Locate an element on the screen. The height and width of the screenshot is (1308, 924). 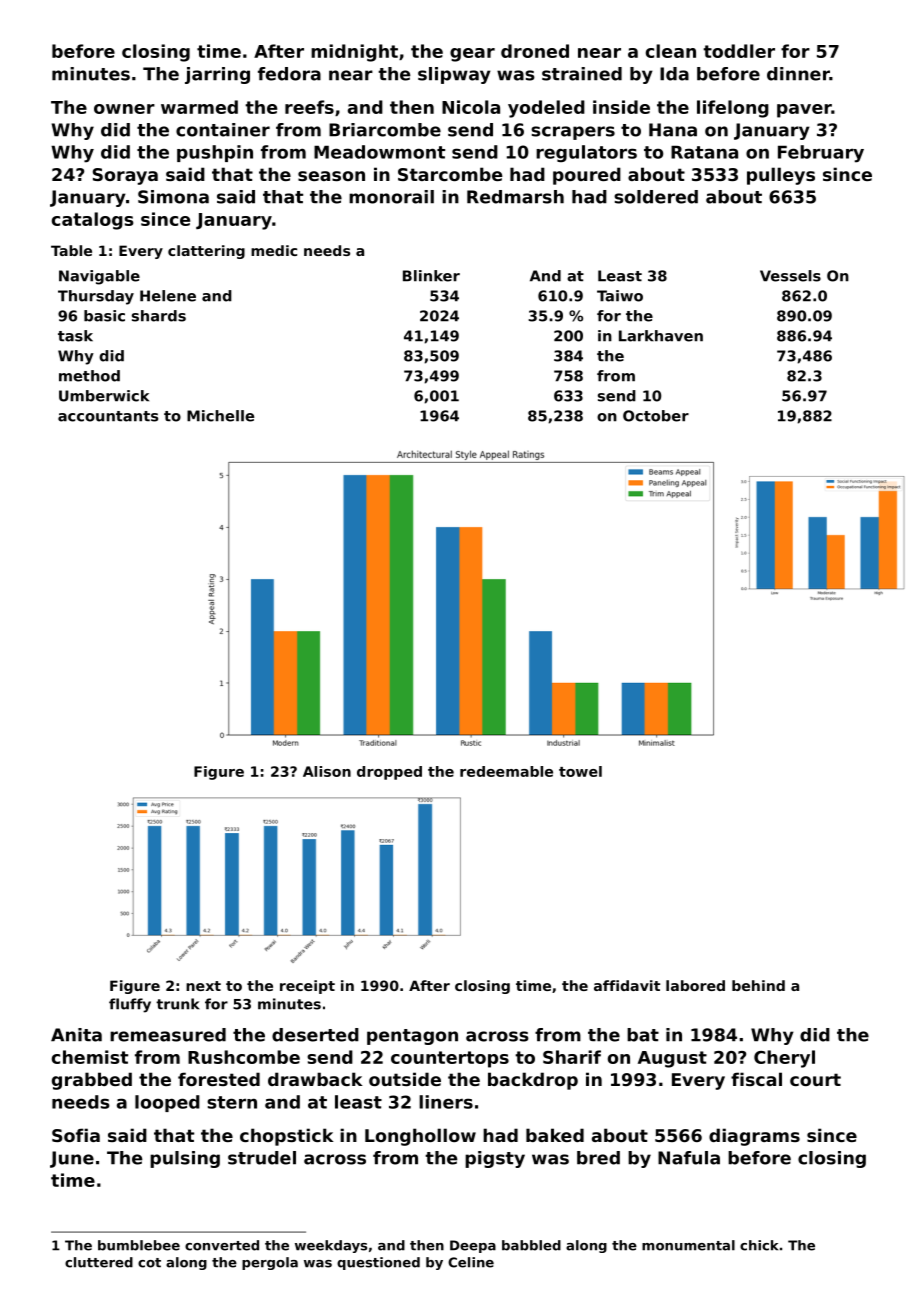
fluffy is located at coordinates (130, 1005).
